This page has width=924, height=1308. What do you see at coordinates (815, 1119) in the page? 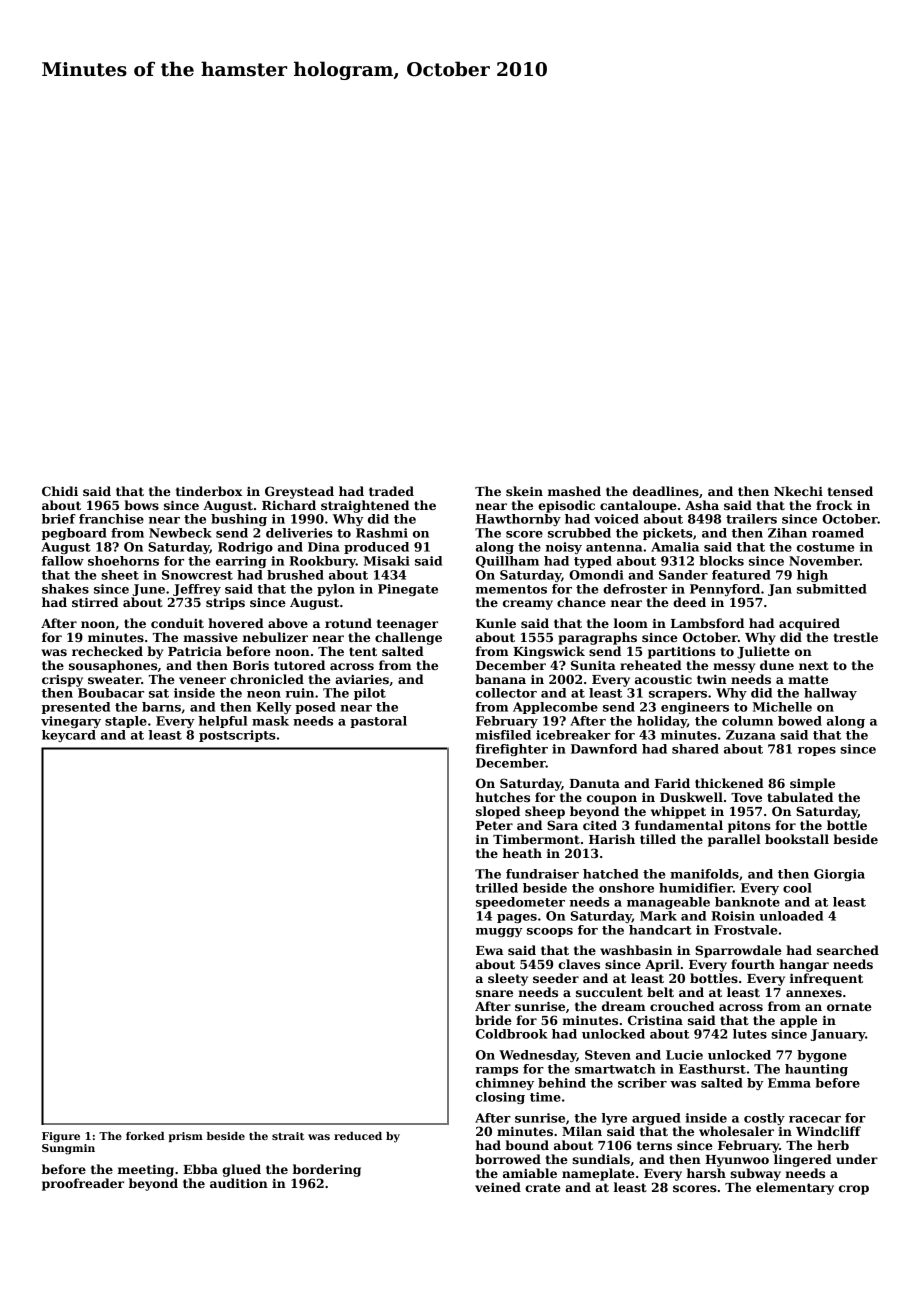
I see `racecar` at bounding box center [815, 1119].
